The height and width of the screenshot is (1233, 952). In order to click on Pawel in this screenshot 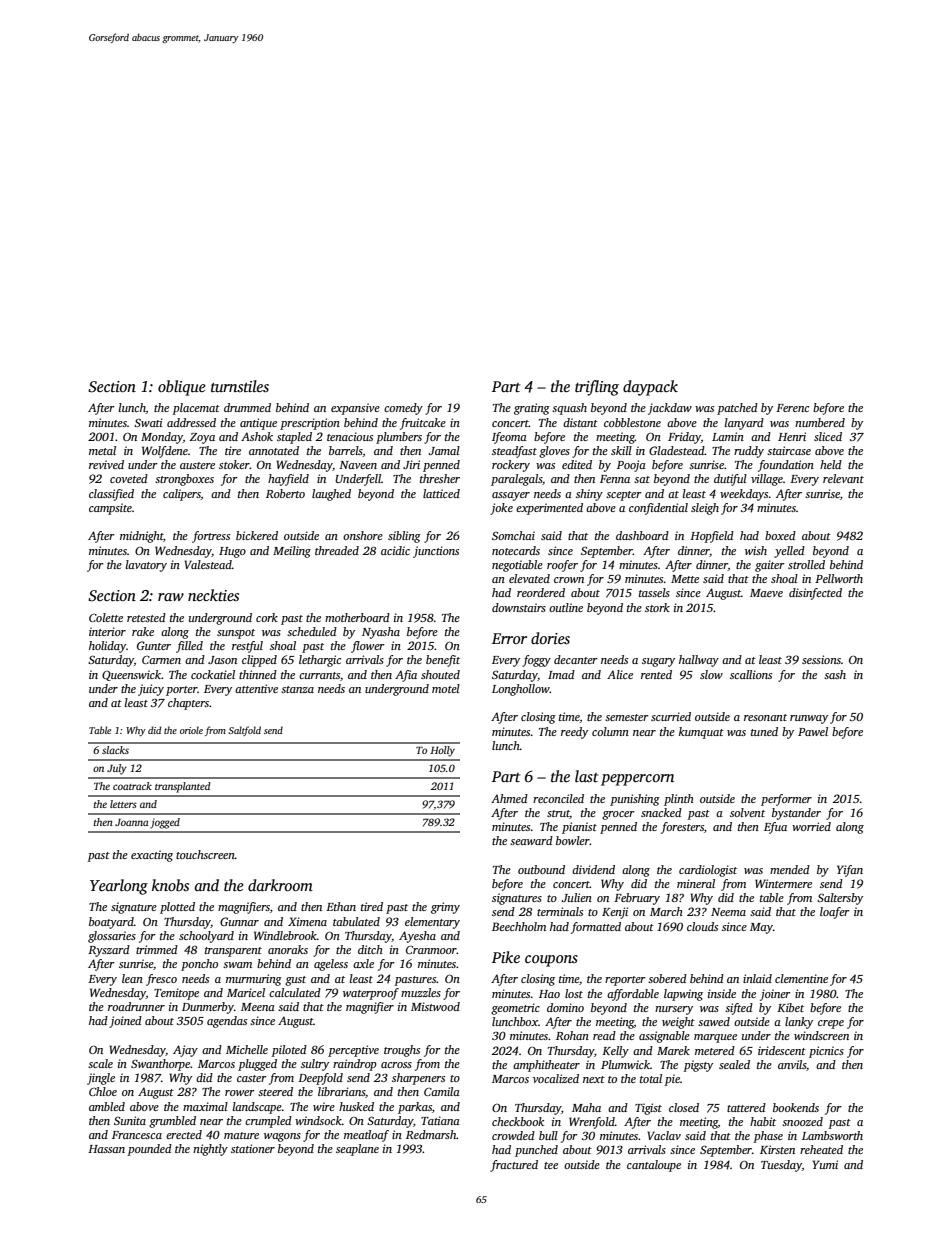, I will do `click(813, 731)`.
